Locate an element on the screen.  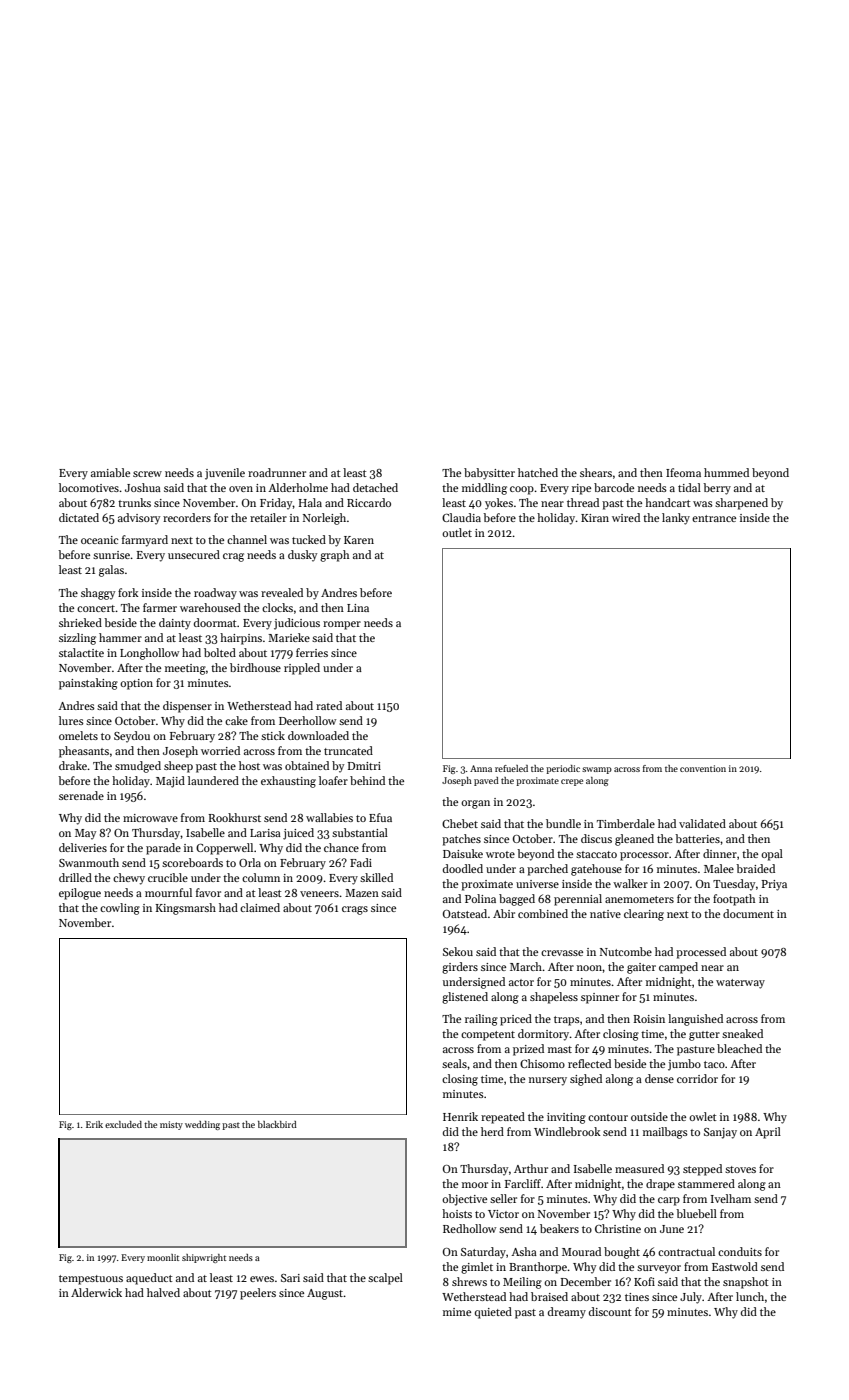
dictated is located at coordinates (79, 517).
